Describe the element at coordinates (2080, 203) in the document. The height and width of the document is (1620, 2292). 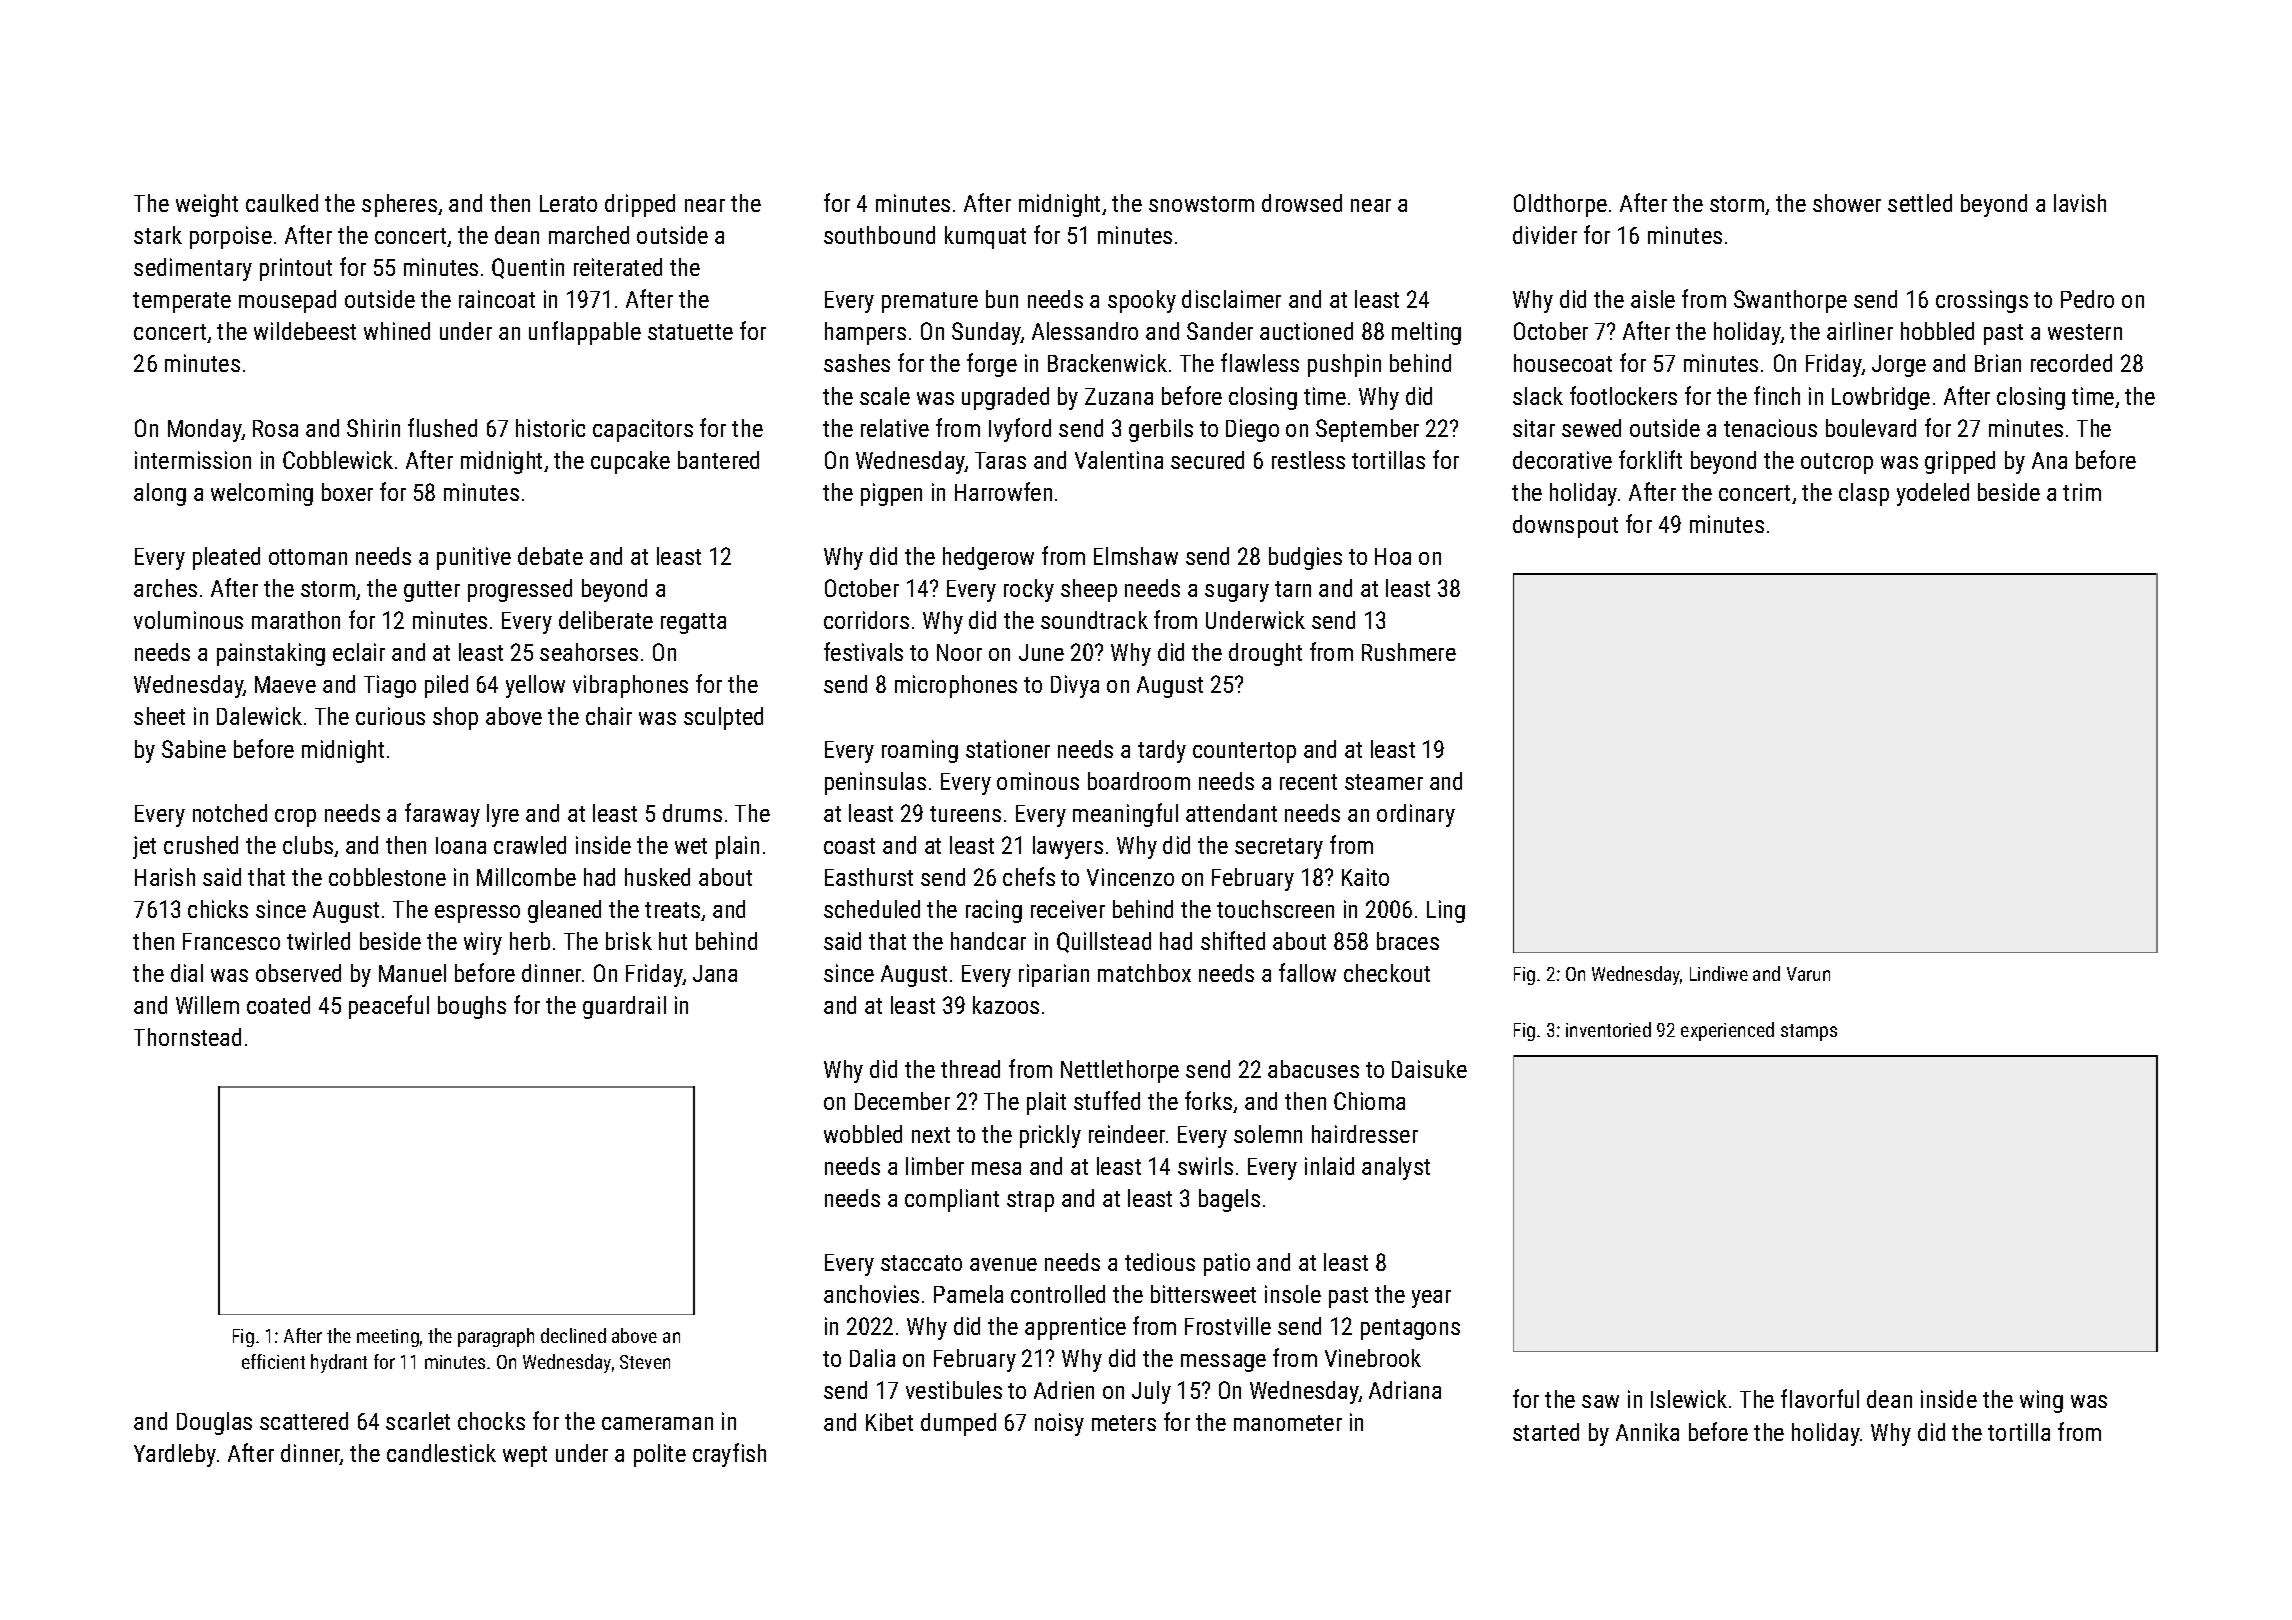
I see `lavish` at that location.
